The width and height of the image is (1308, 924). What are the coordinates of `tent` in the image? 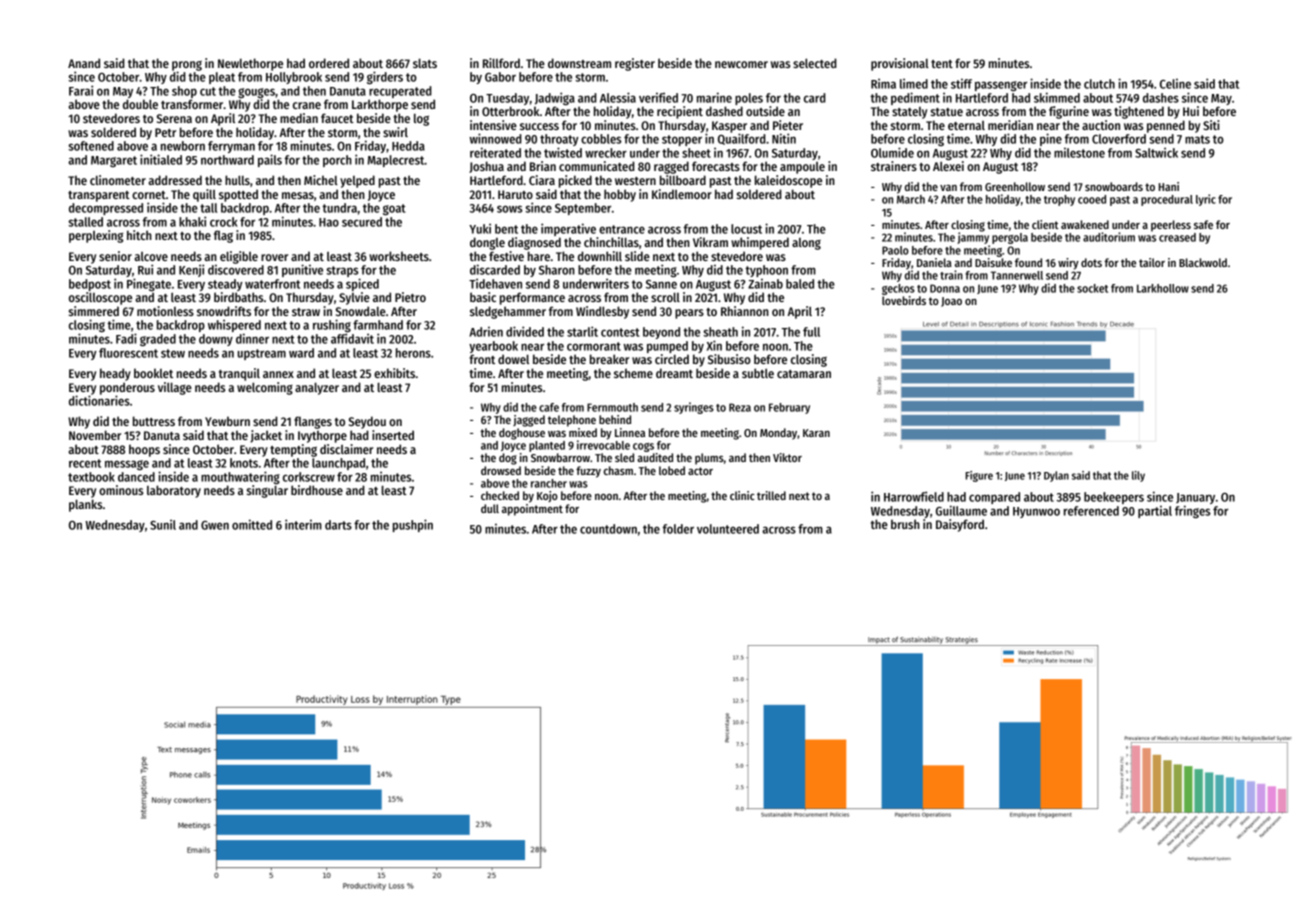 It's located at (942, 64).
